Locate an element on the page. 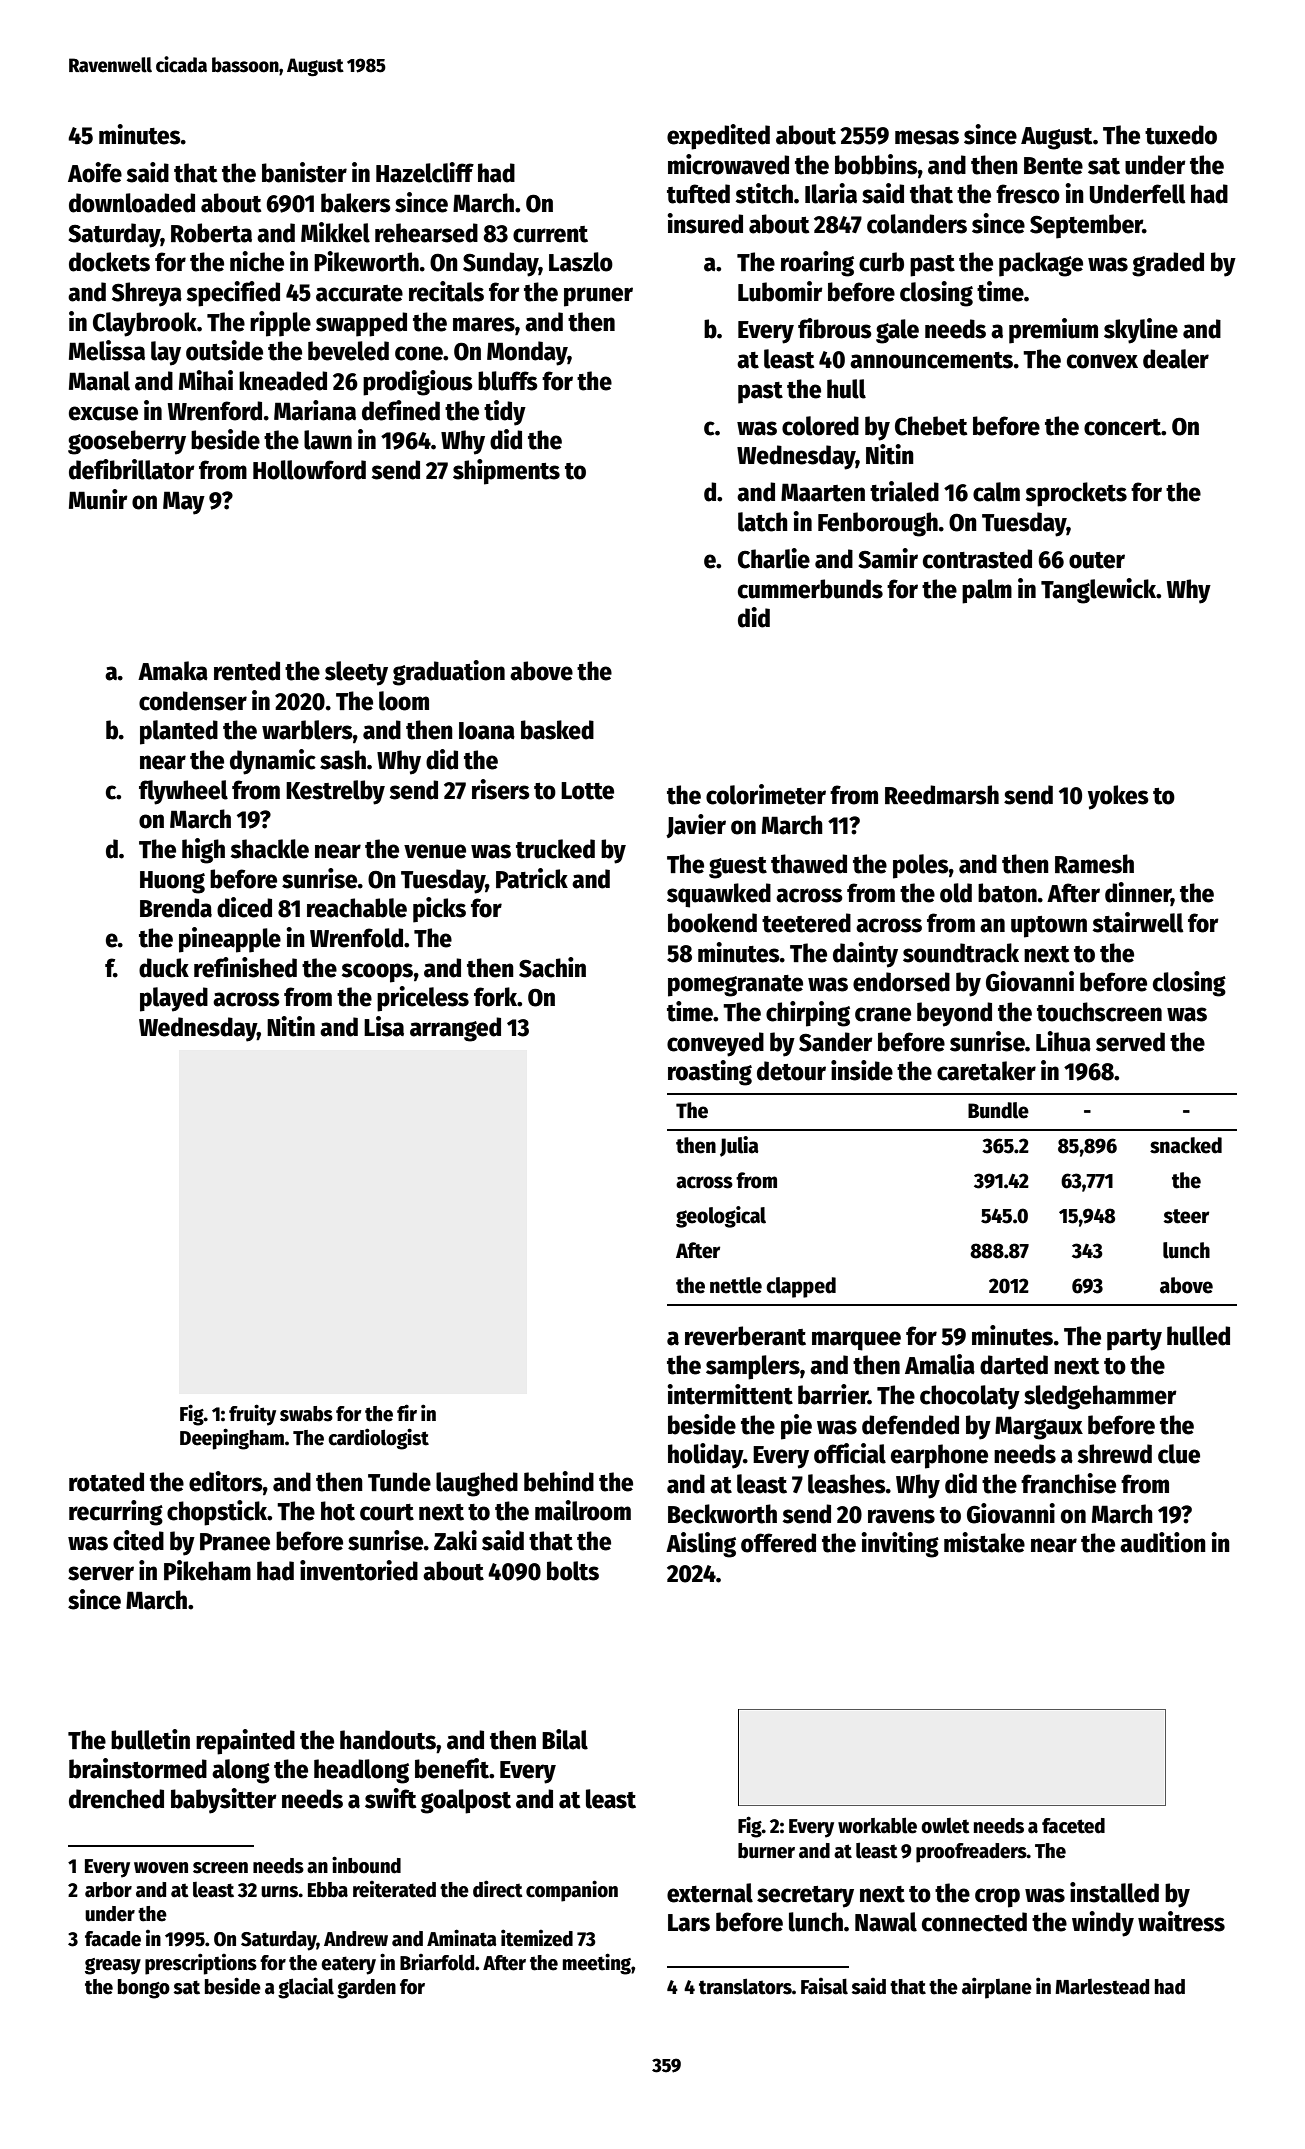  pomegranate is located at coordinates (735, 986).
